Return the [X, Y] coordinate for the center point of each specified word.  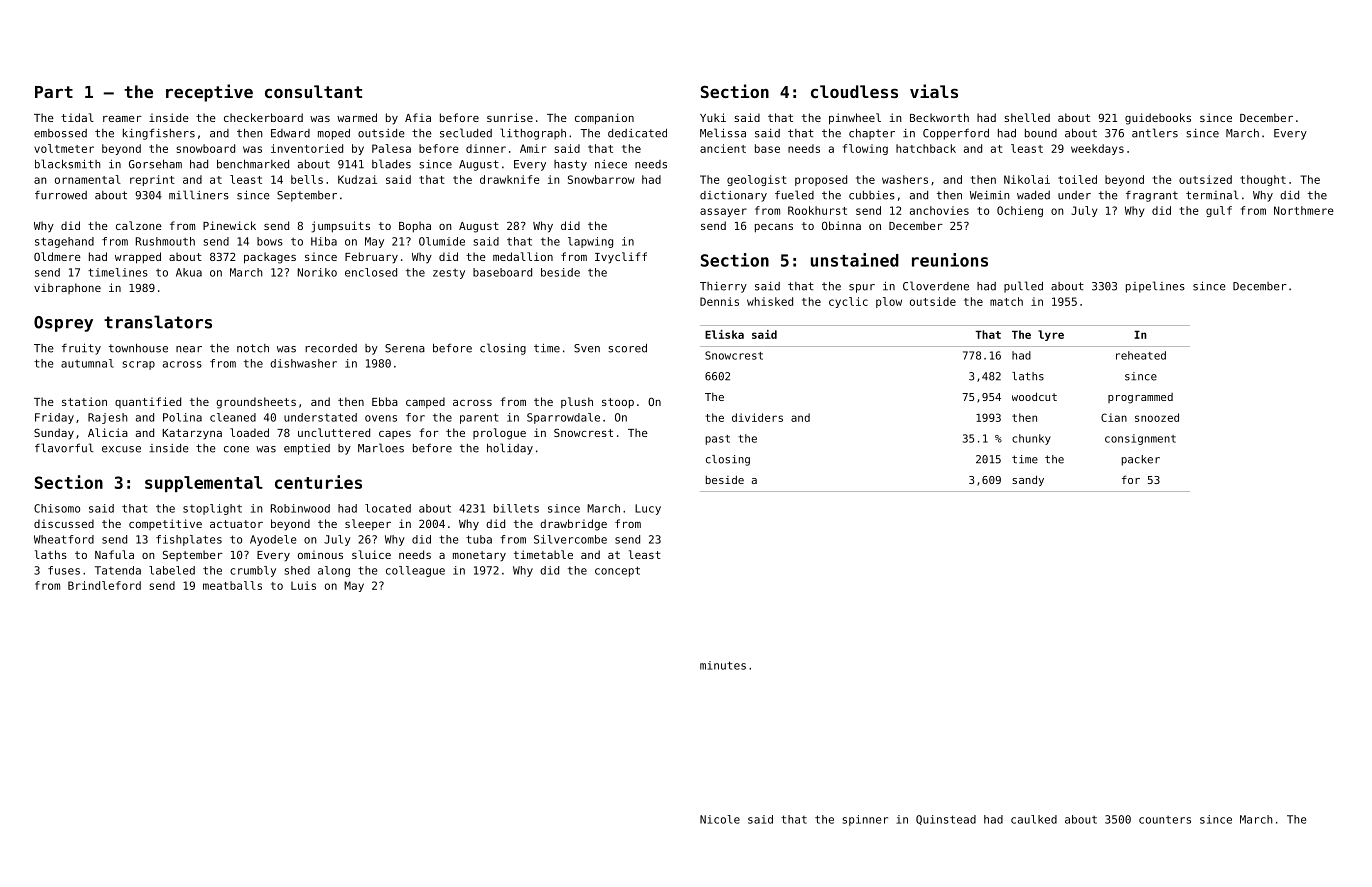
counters [1165, 820]
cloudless [854, 91]
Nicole [720, 819]
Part [54, 92]
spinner [865, 820]
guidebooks [1158, 119]
